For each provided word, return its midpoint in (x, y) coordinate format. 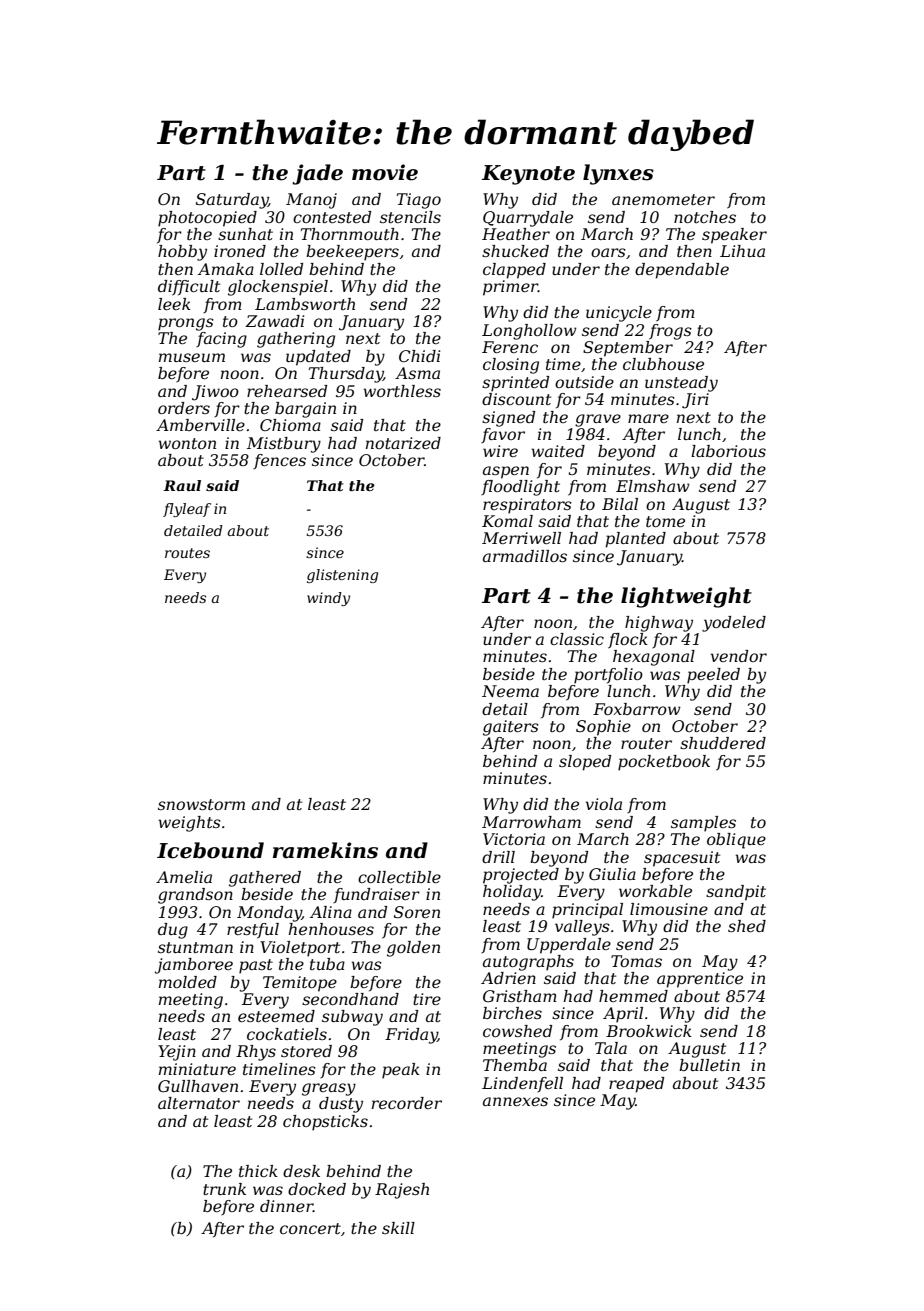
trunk (224, 1189)
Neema (510, 691)
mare (648, 418)
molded (188, 982)
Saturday (232, 201)
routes (187, 553)
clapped (514, 271)
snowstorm (201, 804)
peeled (713, 676)
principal (587, 911)
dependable (682, 271)
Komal (507, 521)
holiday (512, 893)
